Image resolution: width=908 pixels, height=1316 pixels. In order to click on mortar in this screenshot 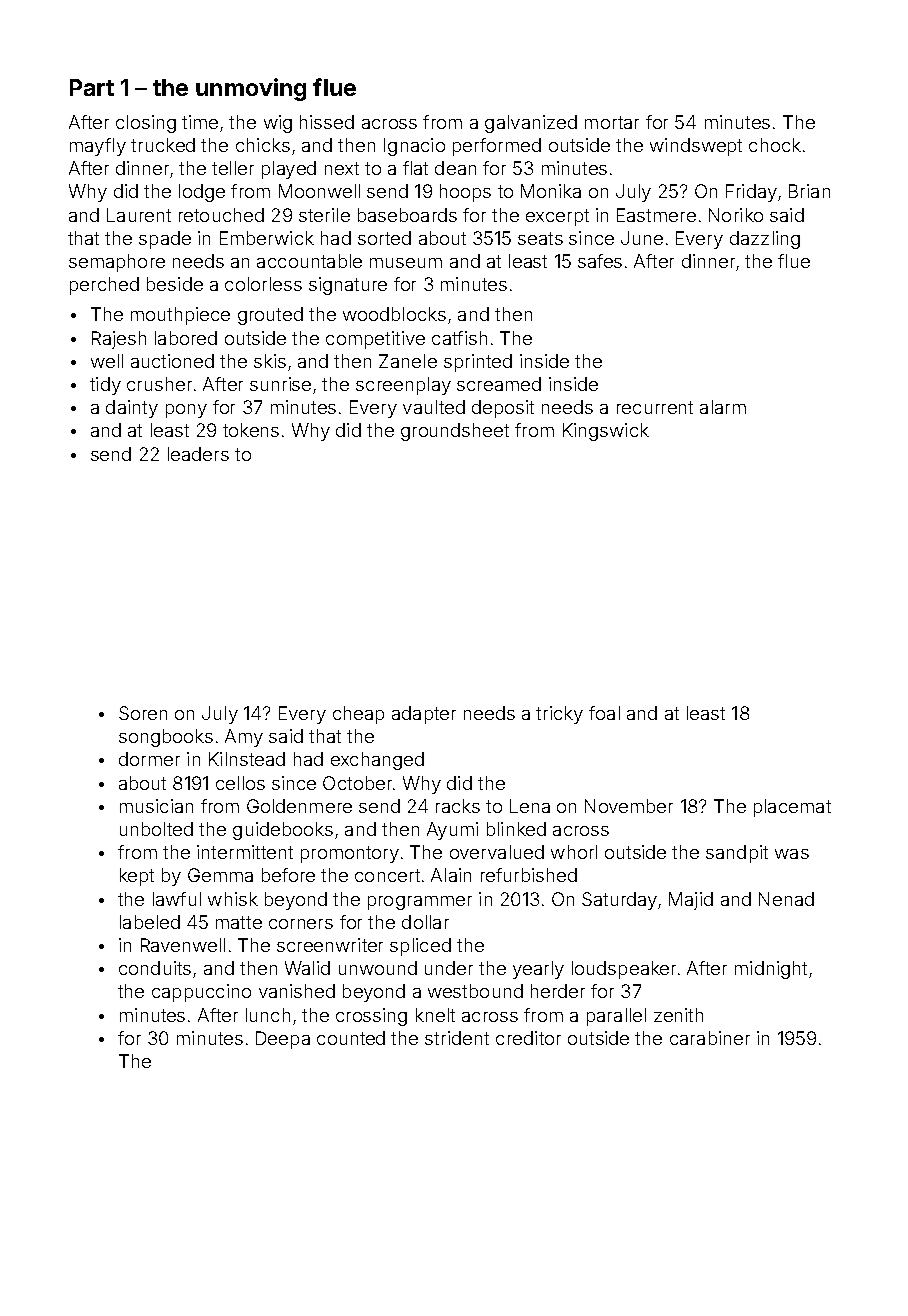, I will do `click(612, 122)`.
